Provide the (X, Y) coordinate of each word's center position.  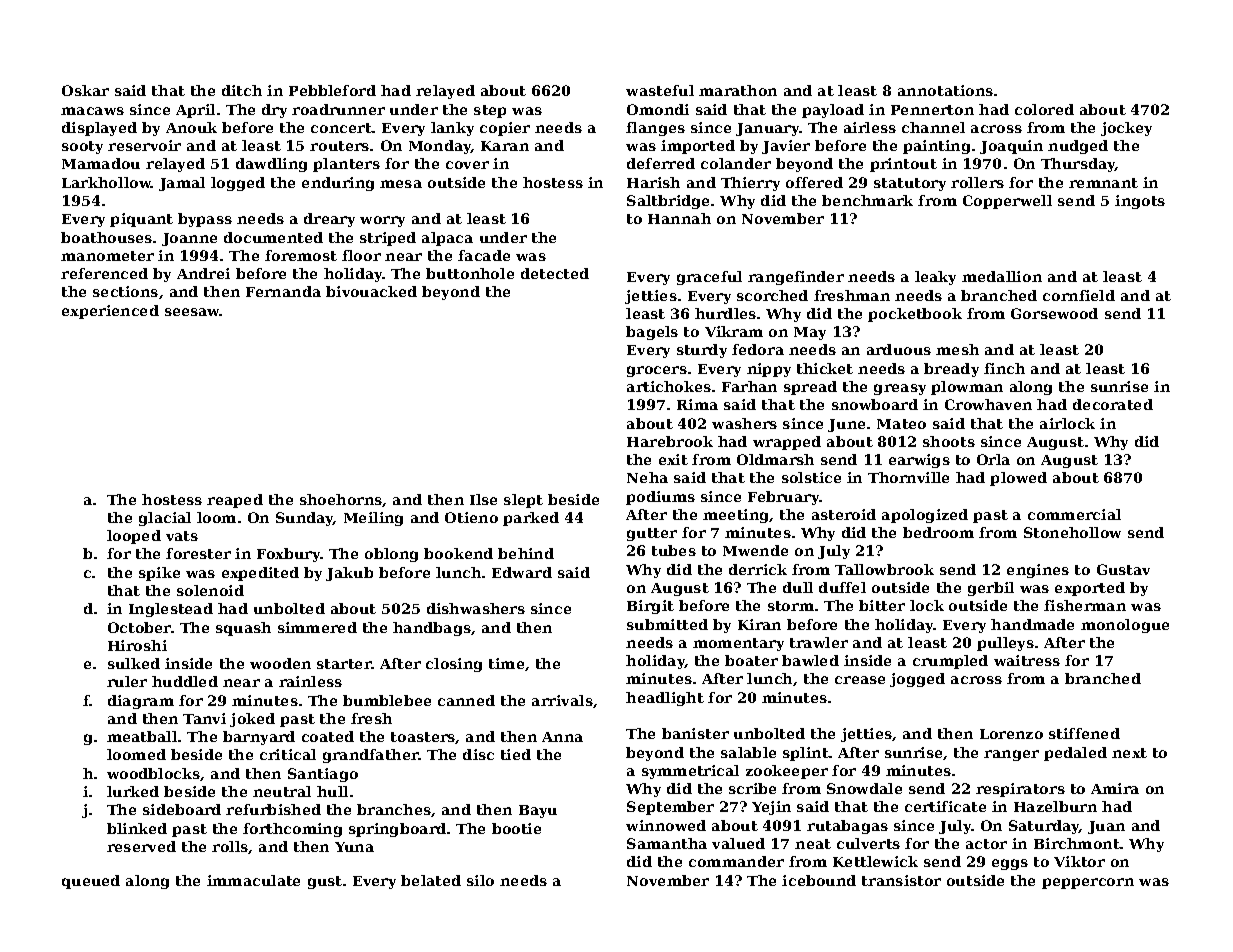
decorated (1113, 404)
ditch (242, 90)
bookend (458, 553)
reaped (235, 501)
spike (159, 574)
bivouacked (371, 291)
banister (695, 733)
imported (698, 147)
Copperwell (1007, 202)
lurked (133, 791)
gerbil (991, 589)
